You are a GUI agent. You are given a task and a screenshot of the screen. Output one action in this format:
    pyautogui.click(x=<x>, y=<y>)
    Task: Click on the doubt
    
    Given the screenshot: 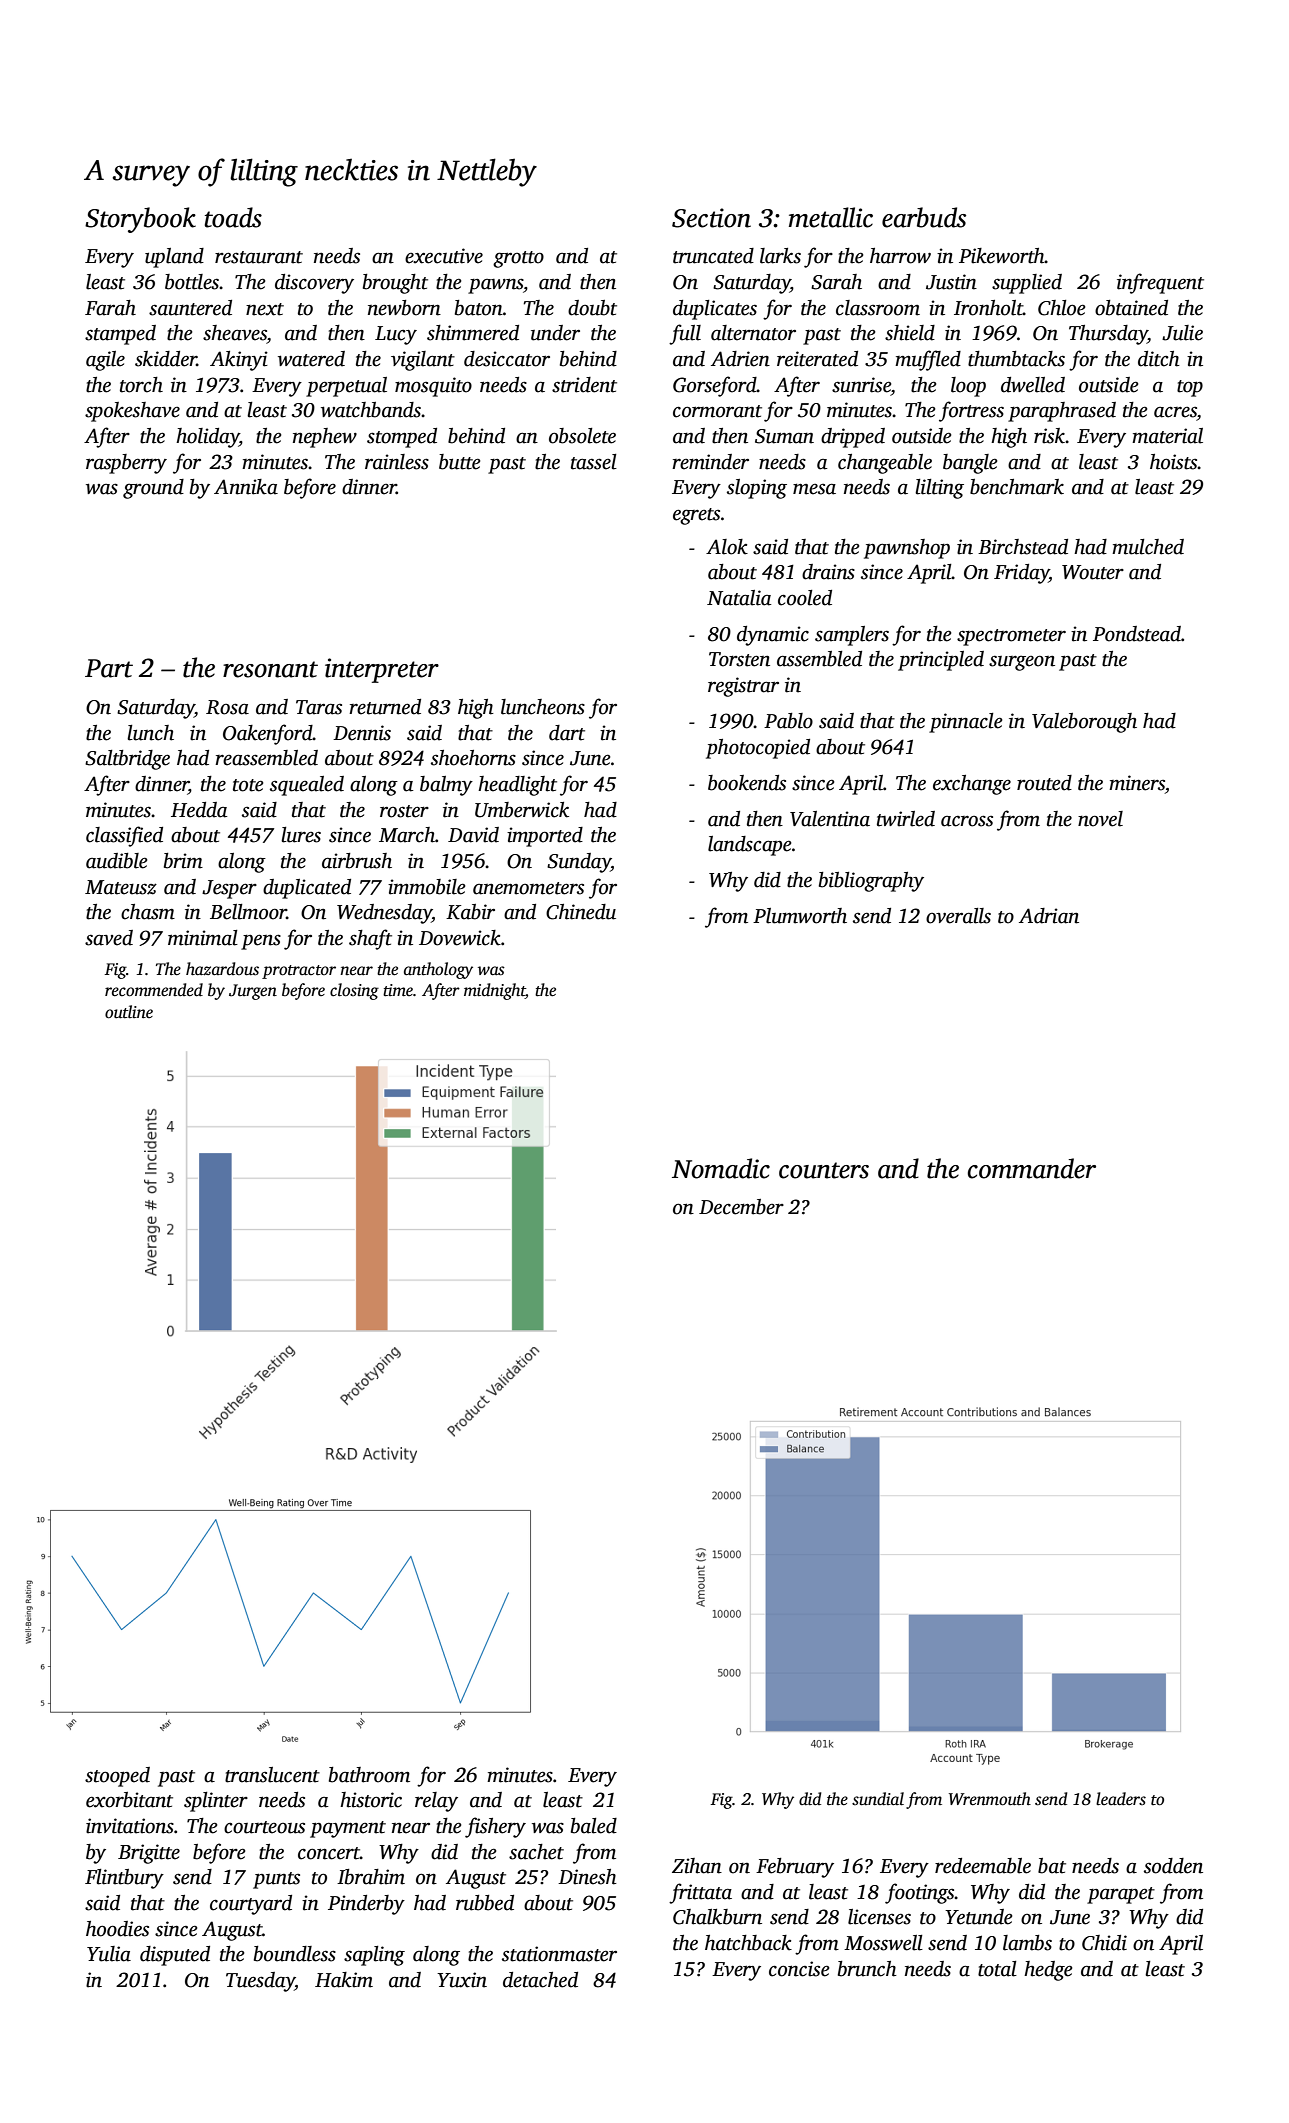 What is the action you would take?
    pyautogui.click(x=592, y=308)
